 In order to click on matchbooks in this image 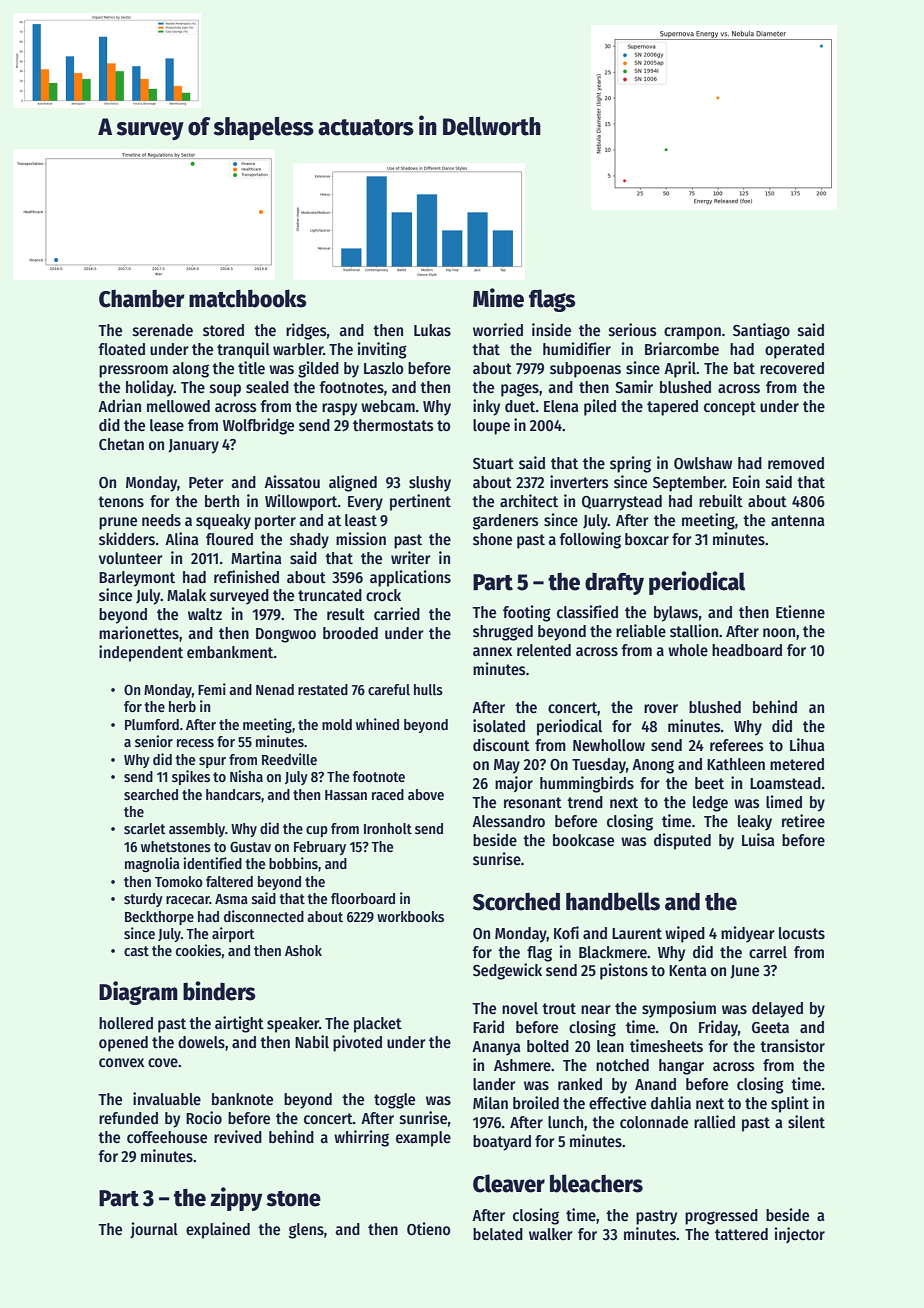, I will do `click(248, 298)`.
